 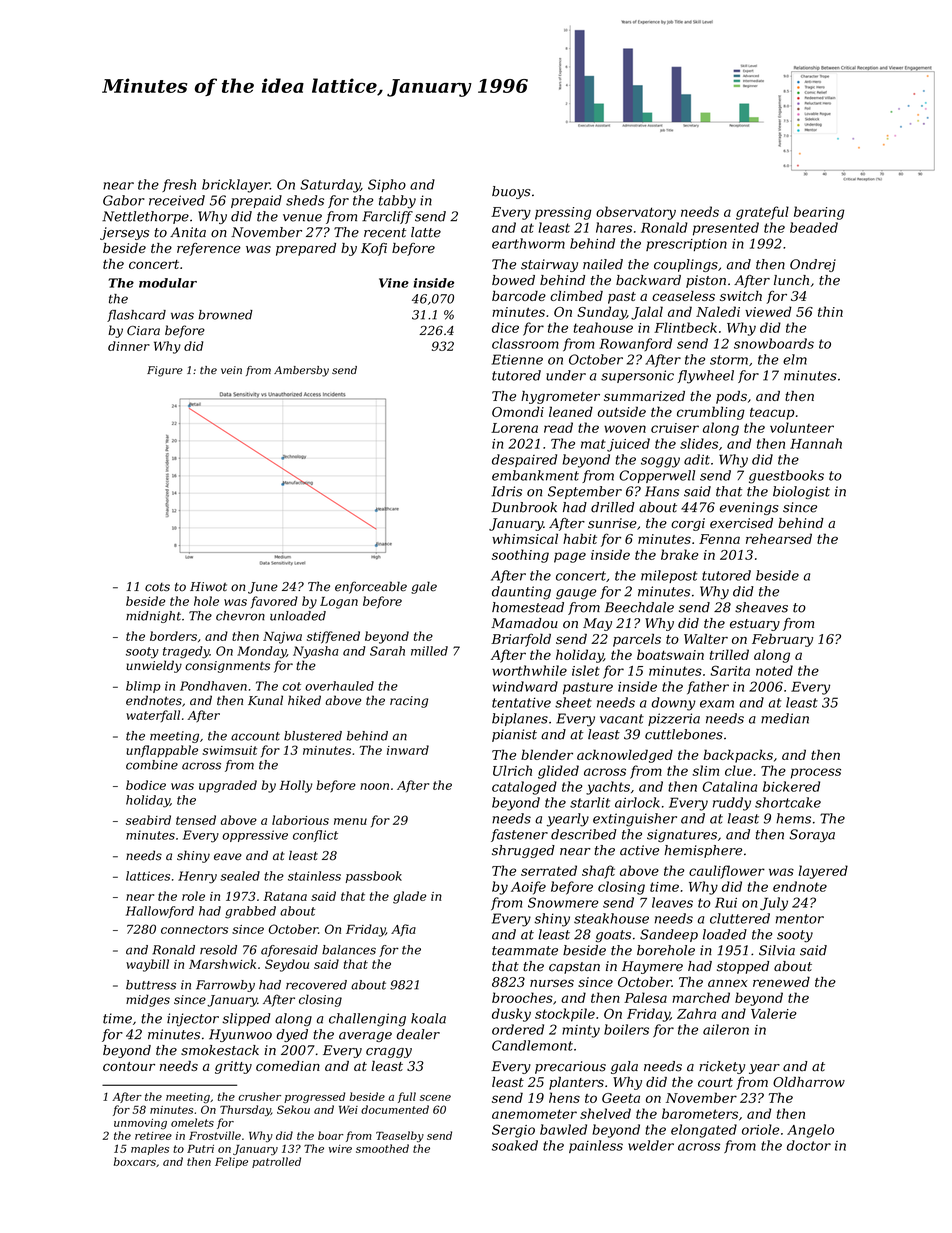 I want to click on biologist, so click(x=801, y=492).
